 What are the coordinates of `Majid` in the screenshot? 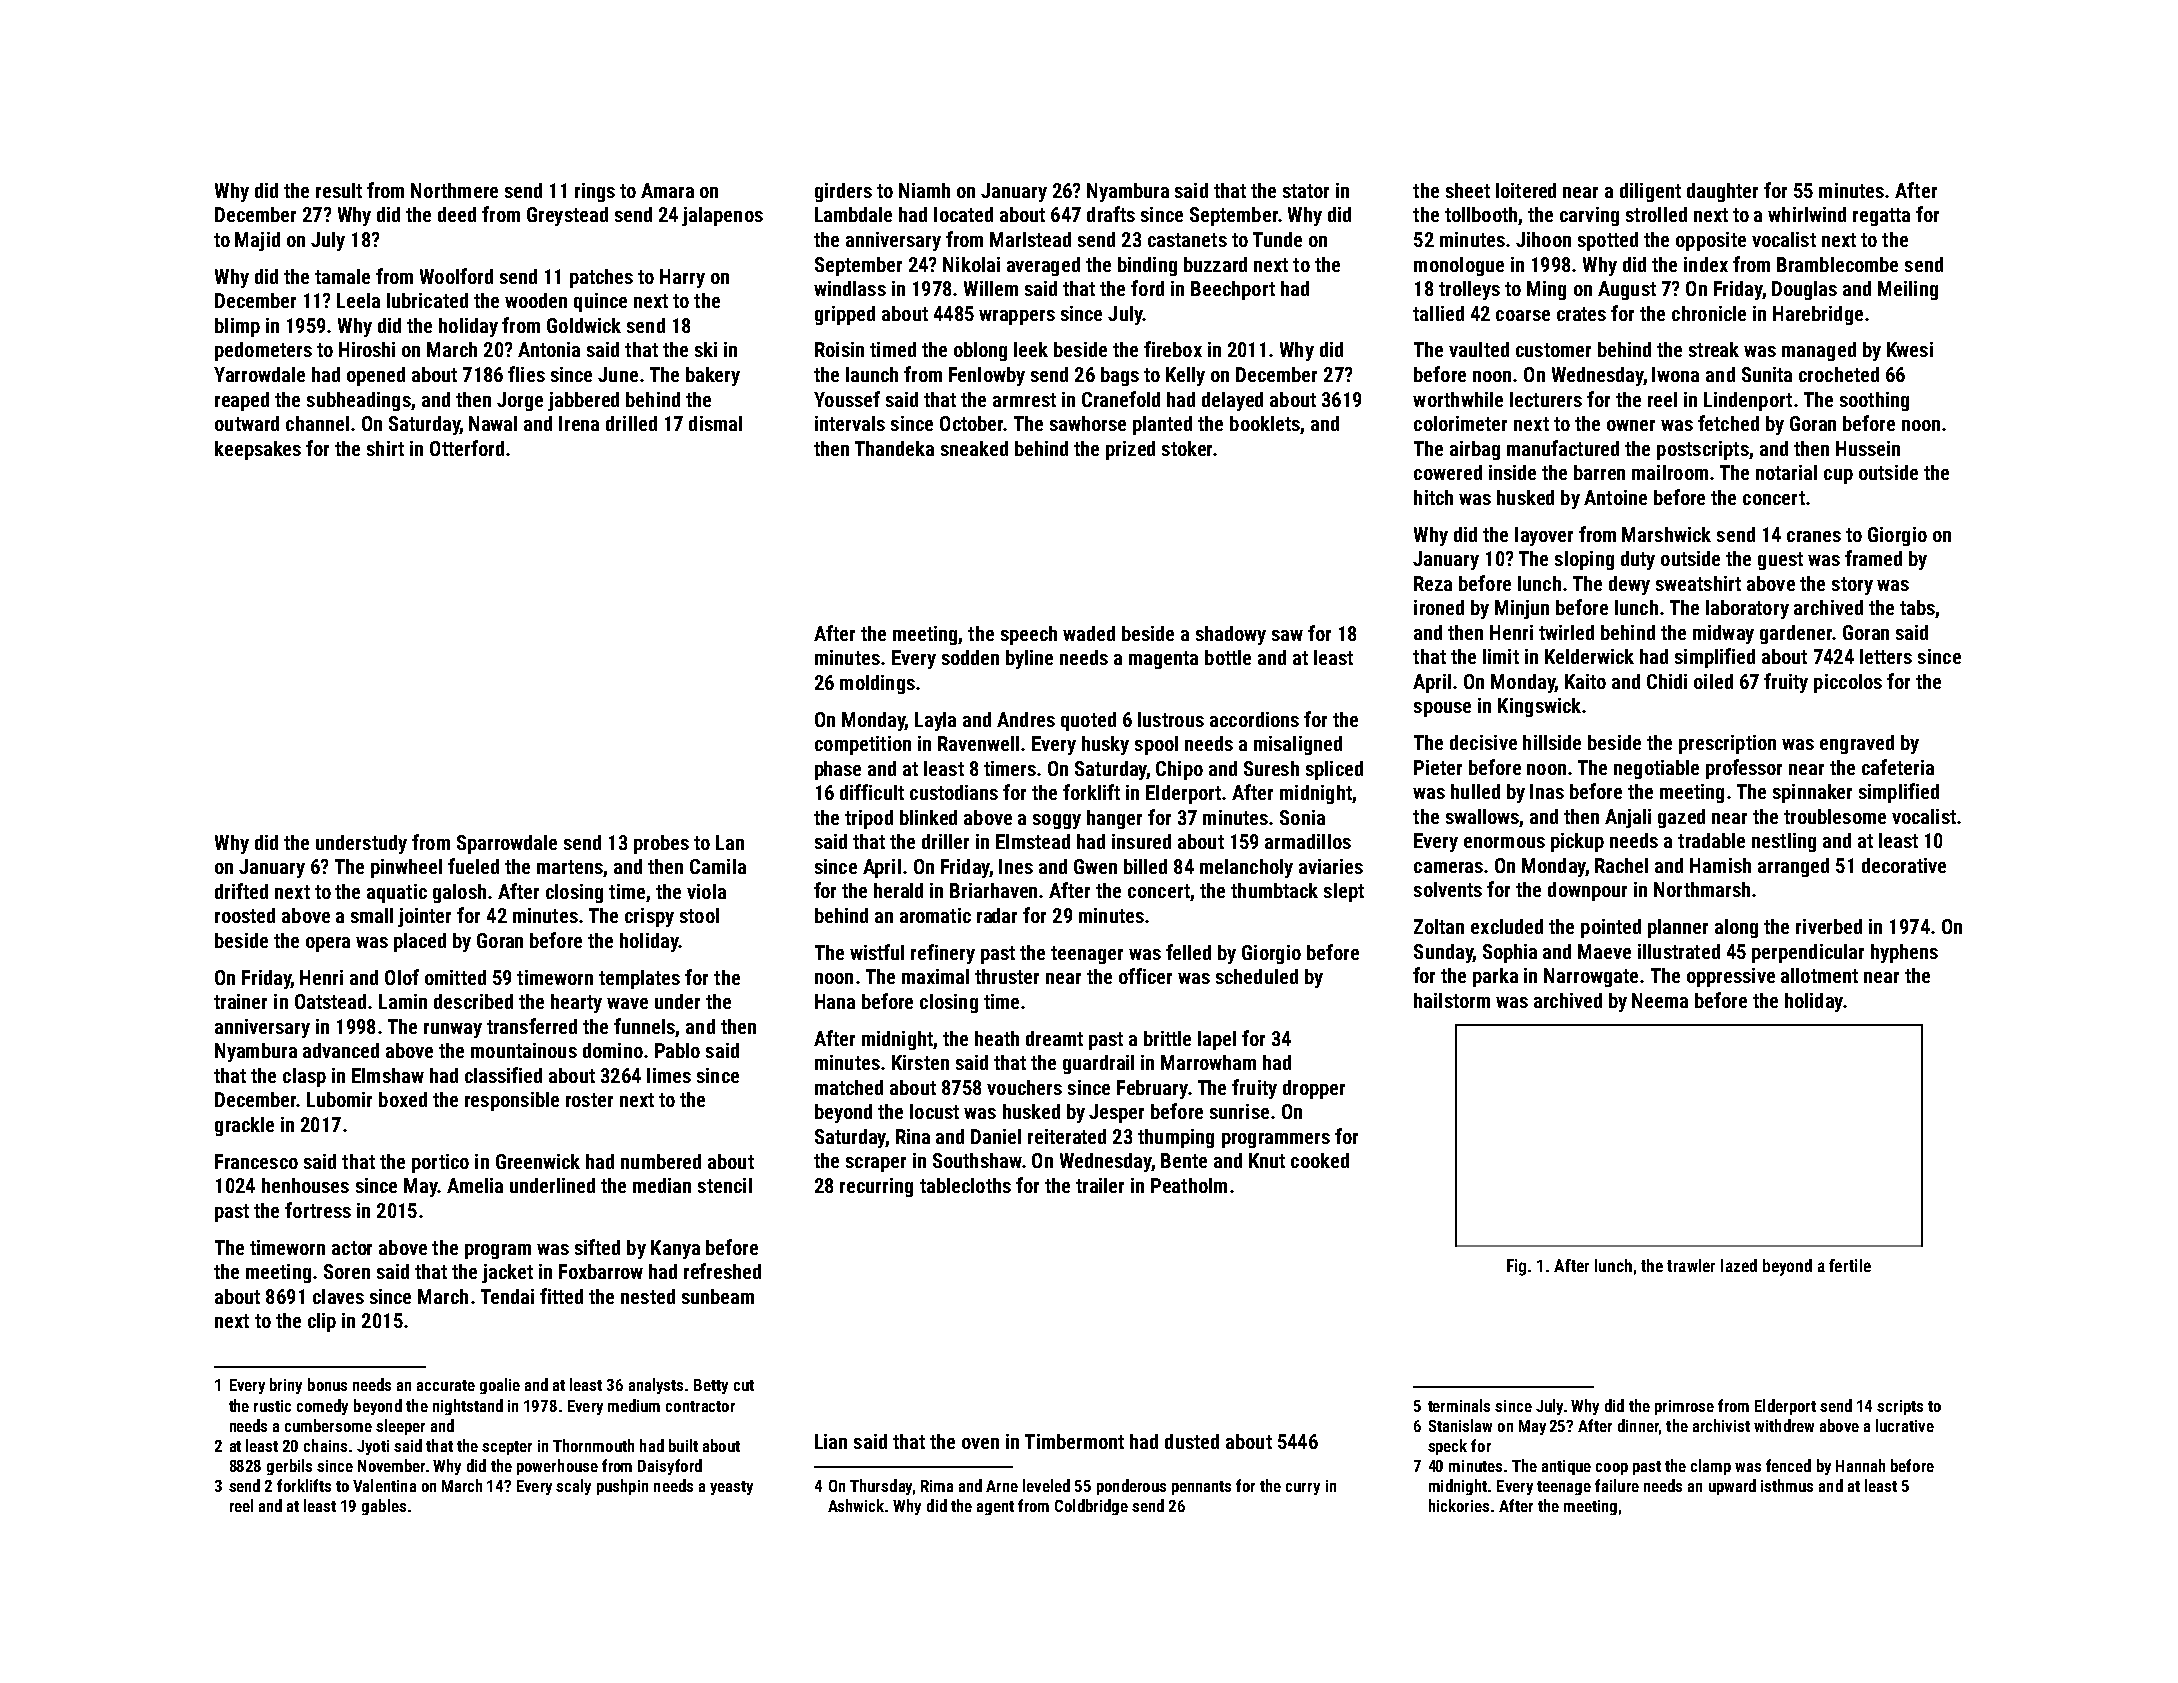 It's located at (257, 241).
